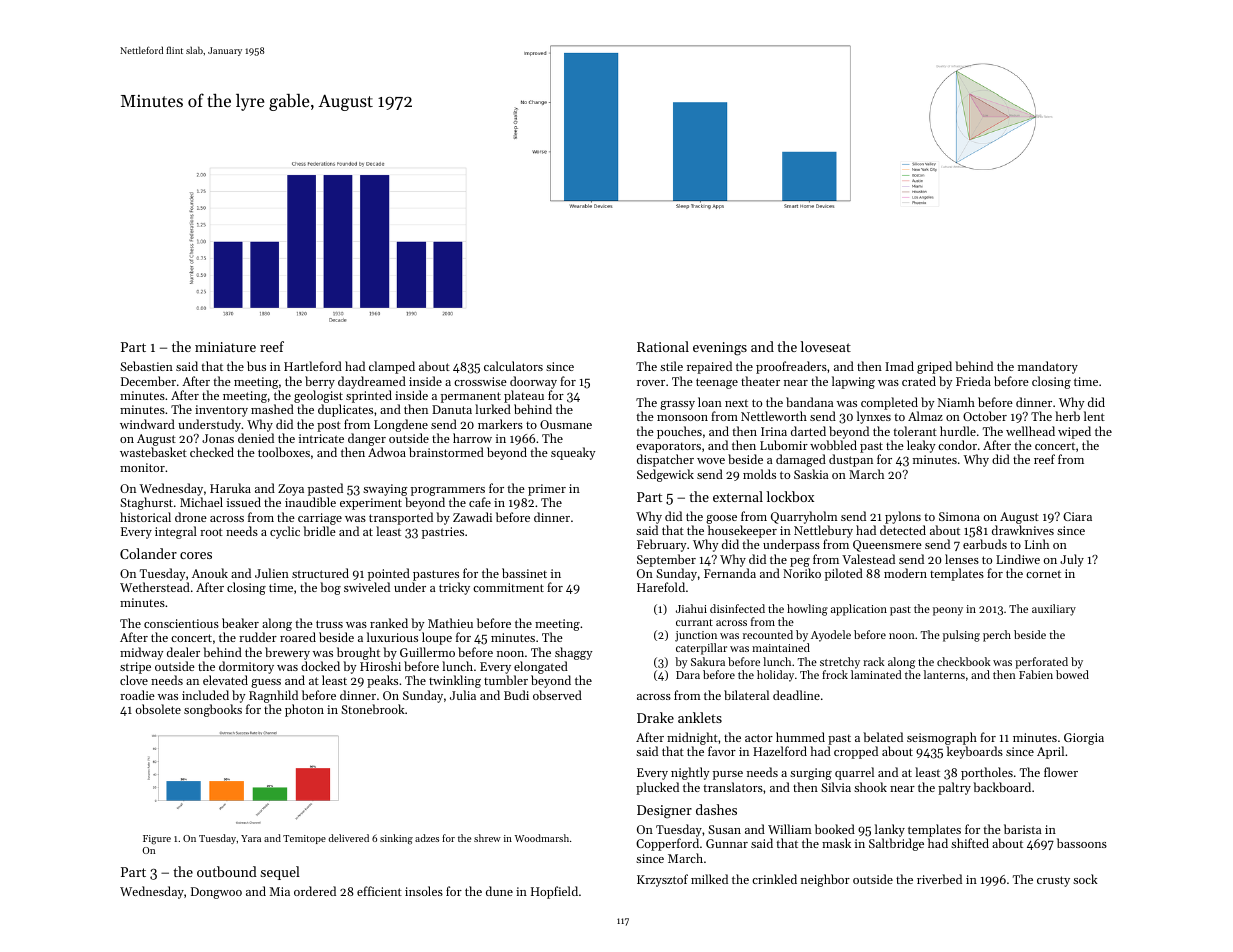  Describe the element at coordinates (134, 680) in the page. I see `clove` at that location.
